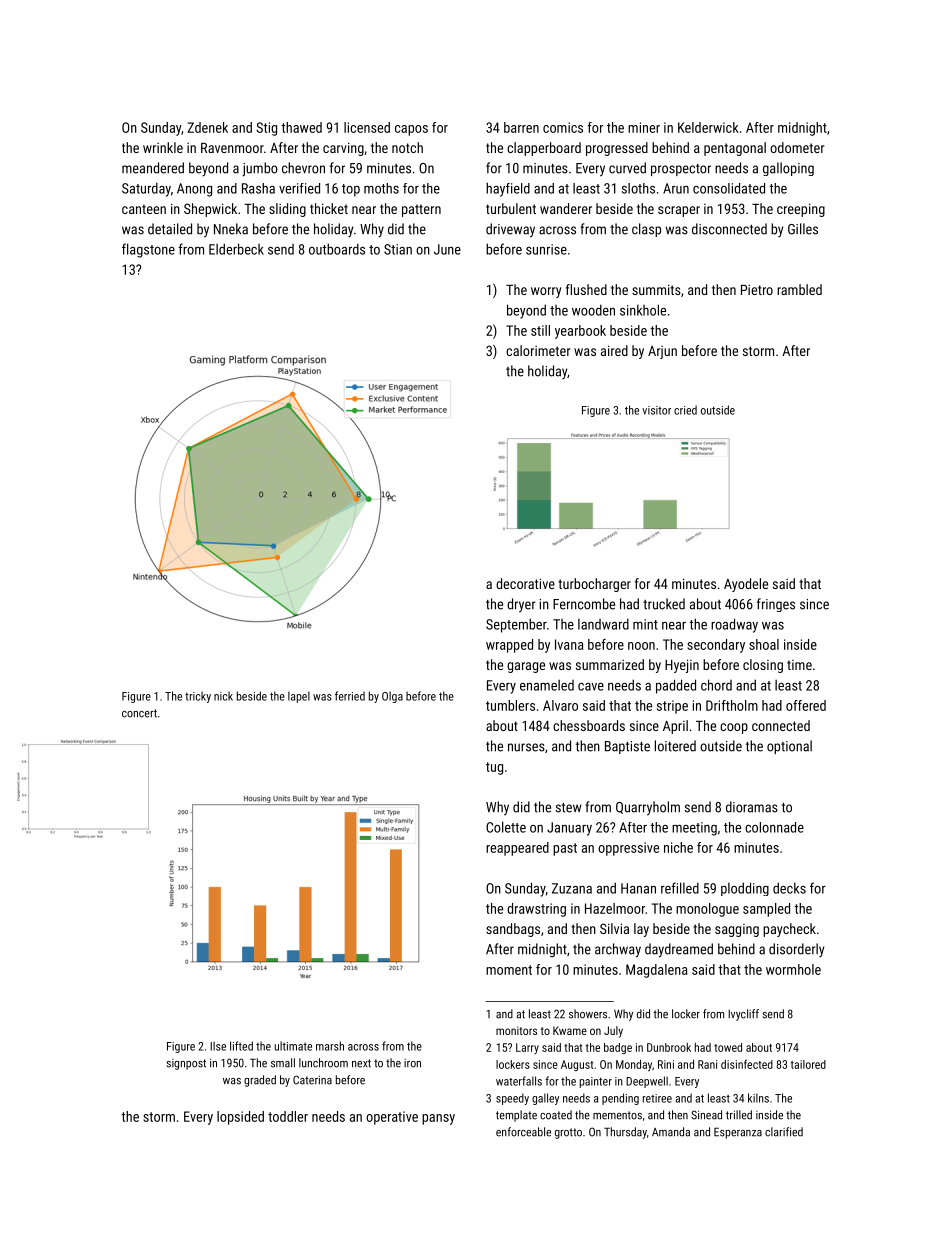 The height and width of the screenshot is (1233, 952). I want to click on barren, so click(521, 127).
